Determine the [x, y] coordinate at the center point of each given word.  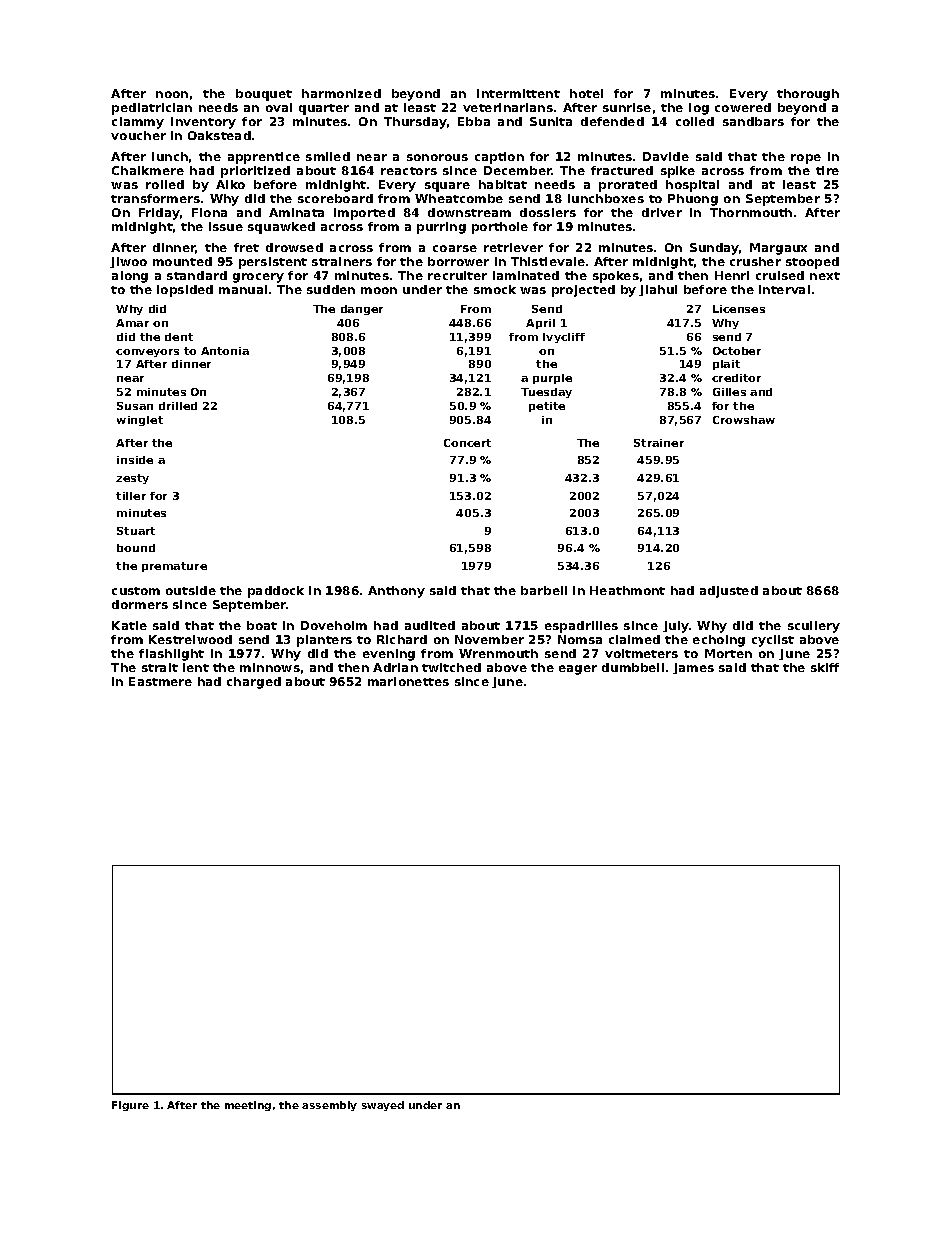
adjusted [729, 592]
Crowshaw [744, 420]
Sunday [714, 249]
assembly [329, 1106]
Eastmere [160, 681]
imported [364, 214]
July [676, 627]
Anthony [396, 592]
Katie [129, 625]
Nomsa [580, 639]
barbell [544, 590]
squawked [281, 228]
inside [135, 460]
